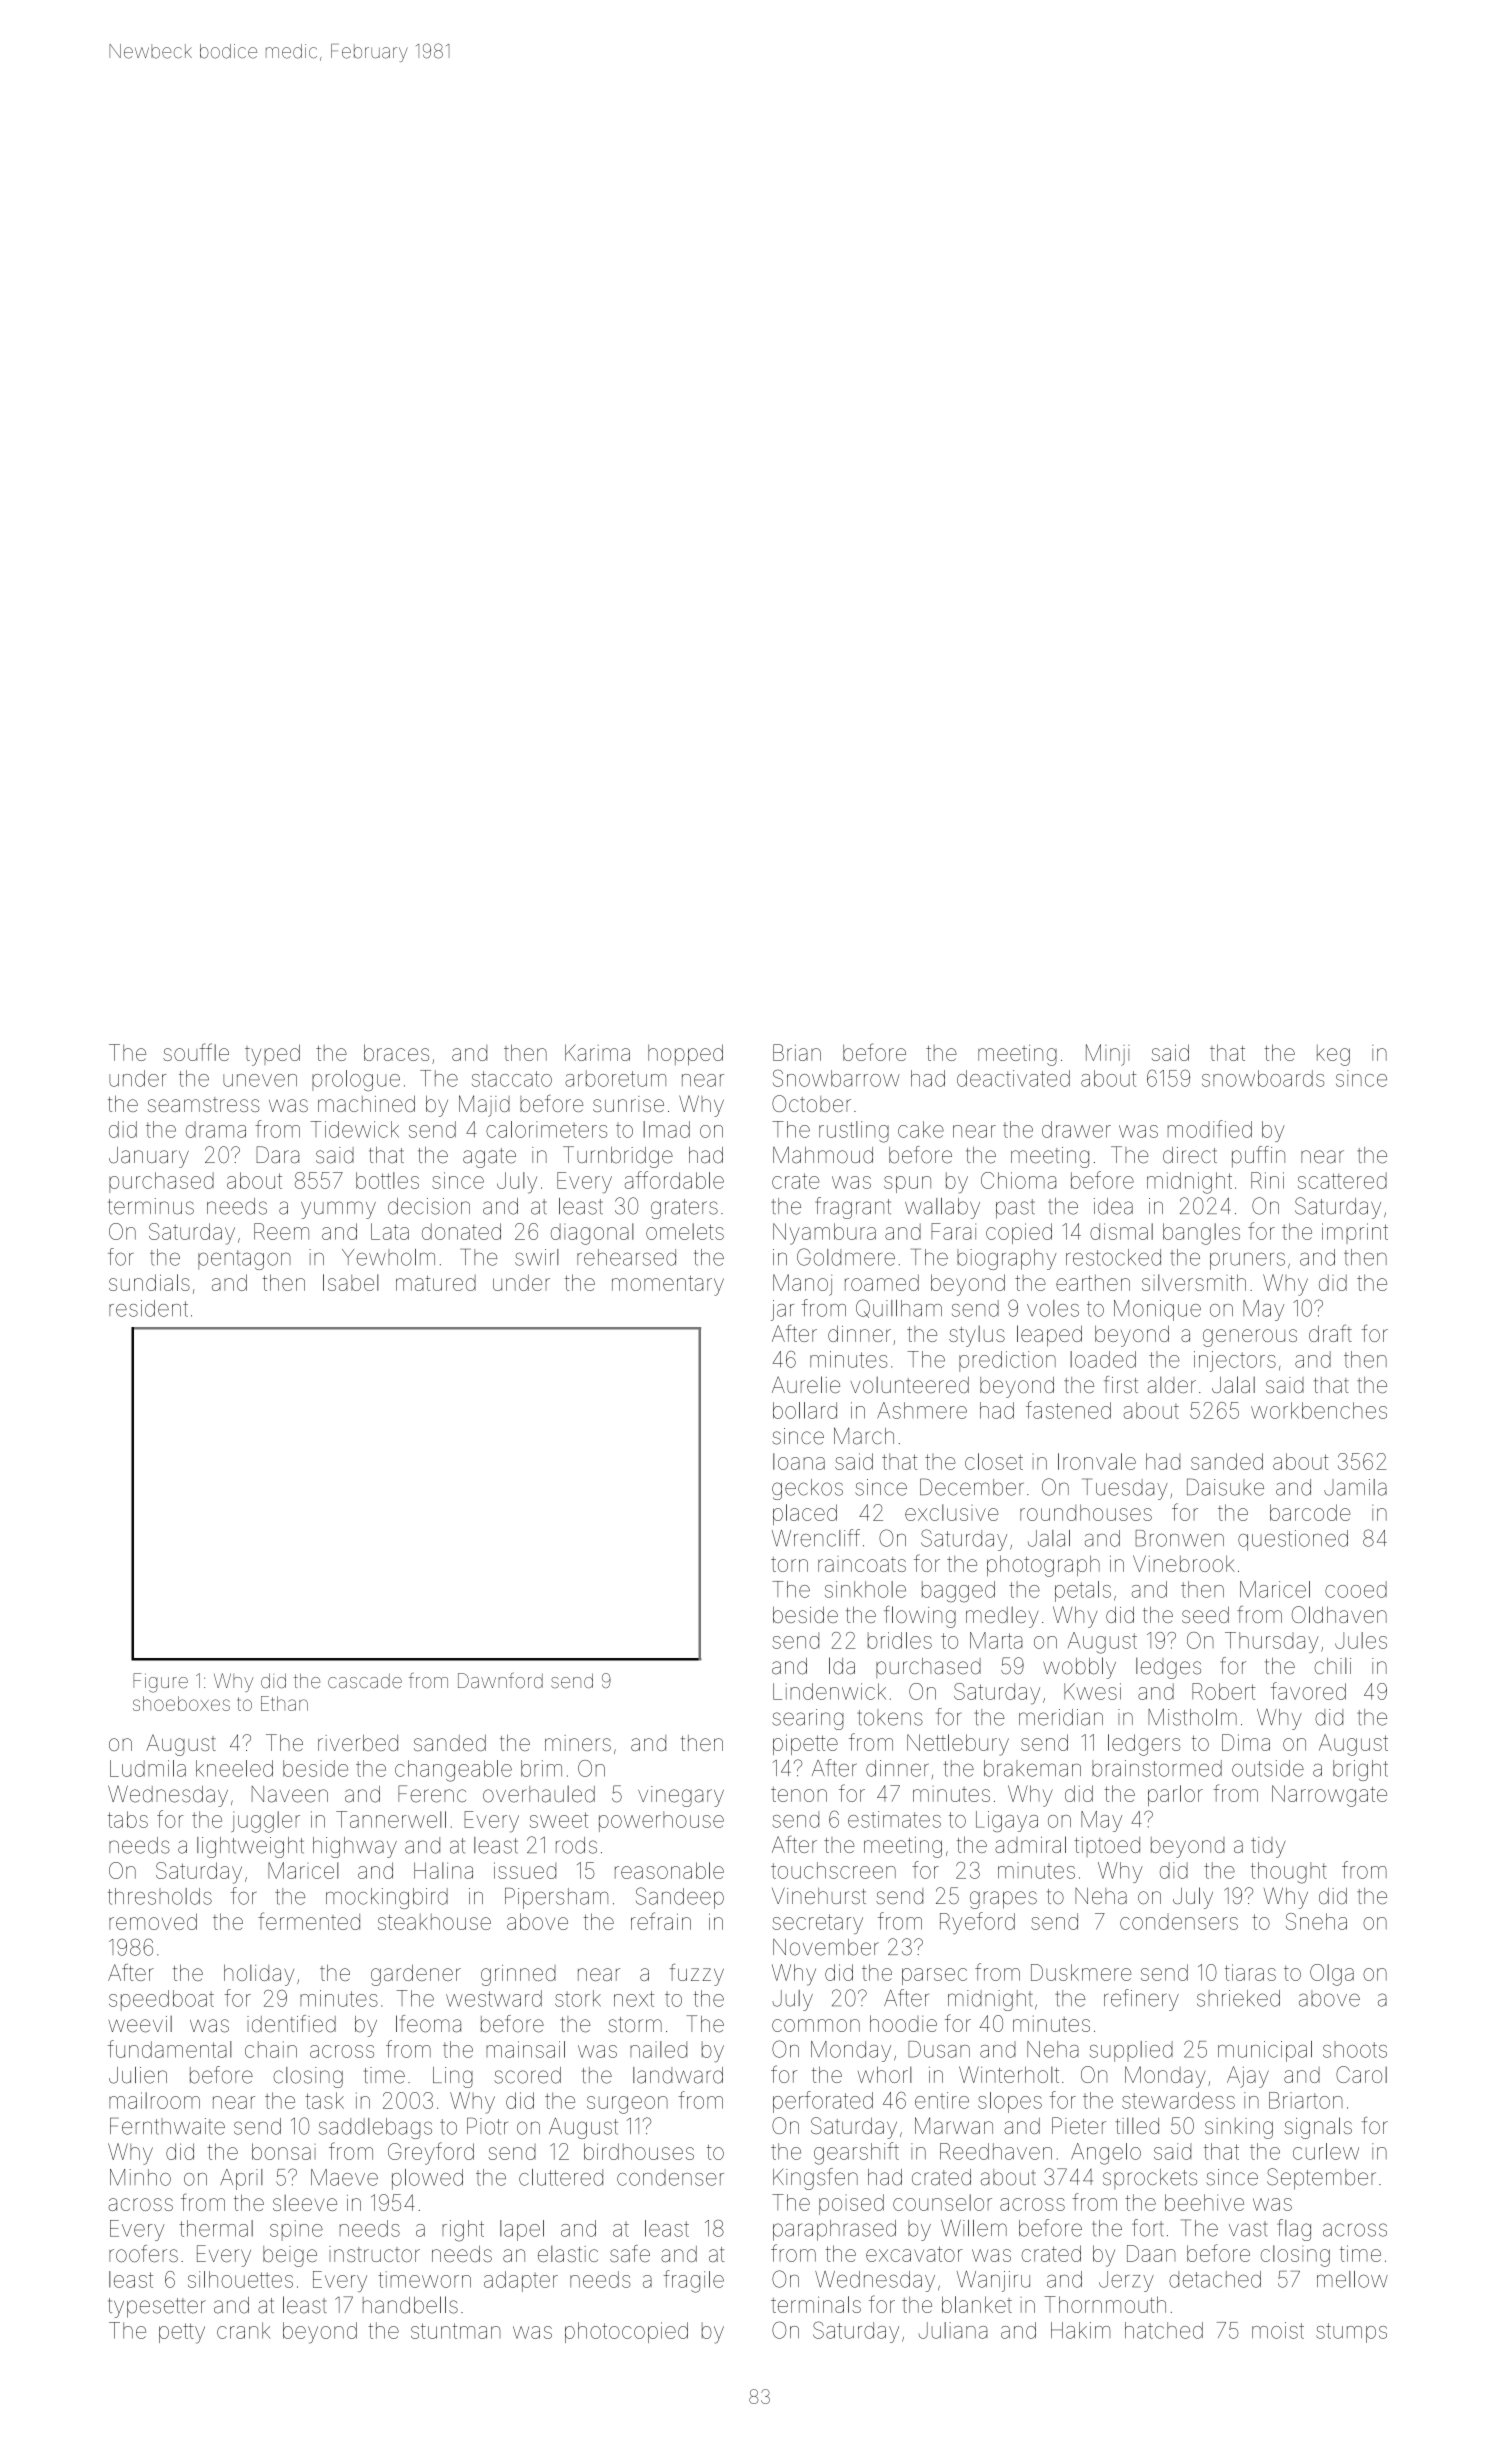 This document has height=2464, width=1496. What do you see at coordinates (634, 1999) in the document?
I see `next` at bounding box center [634, 1999].
